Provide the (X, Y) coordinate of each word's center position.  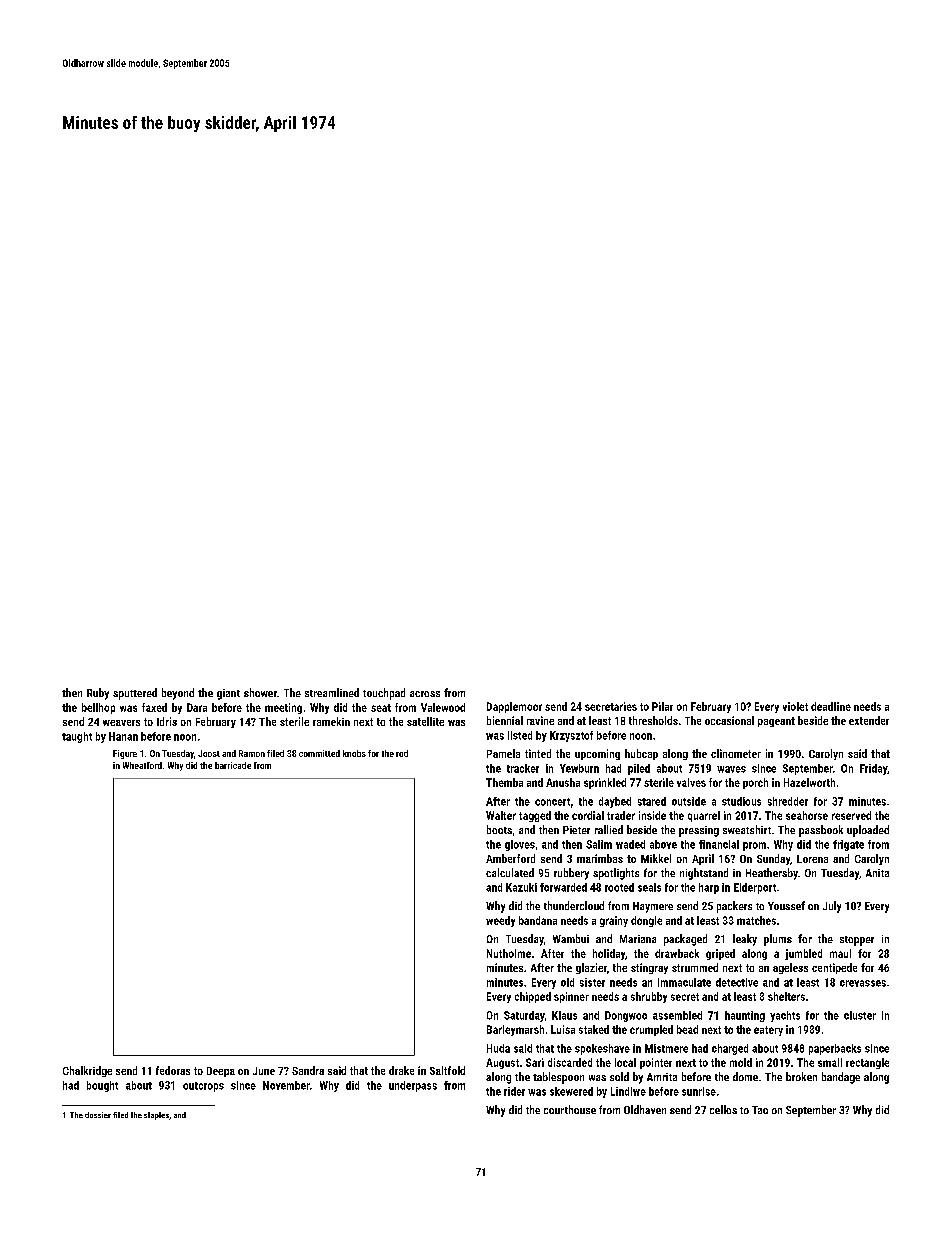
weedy (500, 921)
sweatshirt (747, 829)
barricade (233, 765)
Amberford (510, 858)
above (663, 844)
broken (801, 1076)
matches (756, 920)
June (264, 1071)
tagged (535, 816)
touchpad (384, 694)
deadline (831, 706)
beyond (178, 694)
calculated (510, 872)
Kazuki (521, 887)
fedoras (173, 1070)
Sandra (308, 1070)
